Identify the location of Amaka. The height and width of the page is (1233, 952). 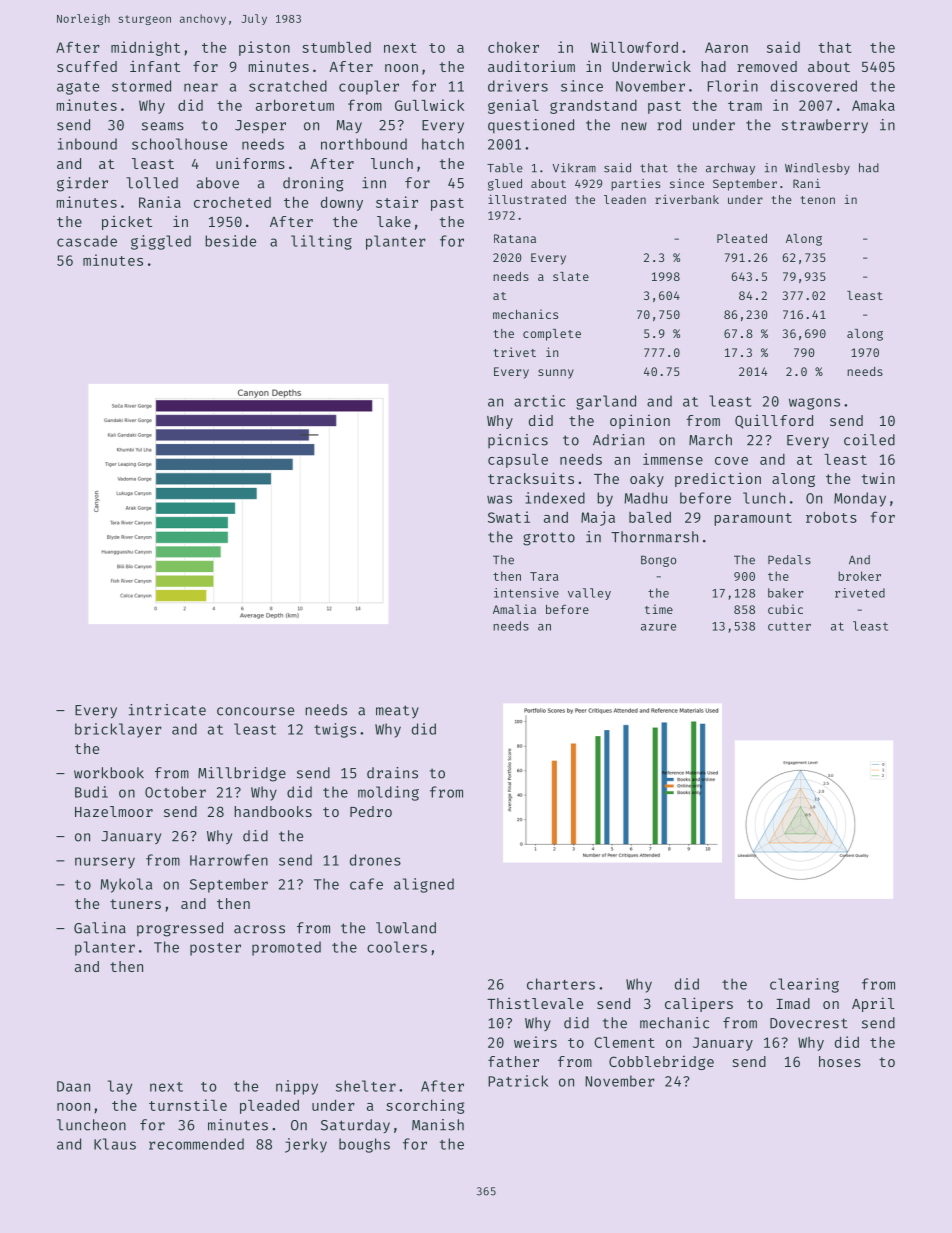
(873, 105).
